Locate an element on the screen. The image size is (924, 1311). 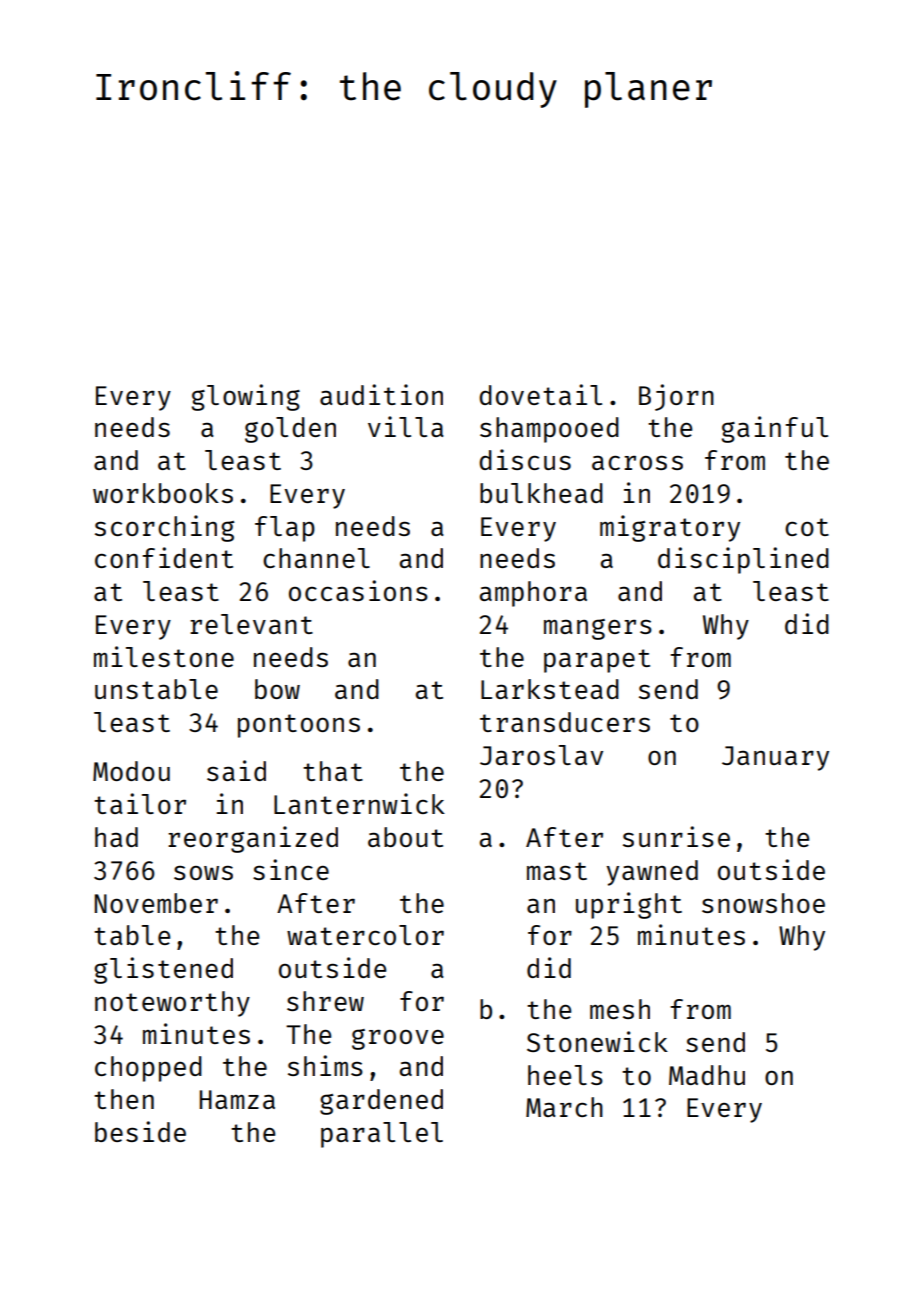
mast is located at coordinates (557, 871).
